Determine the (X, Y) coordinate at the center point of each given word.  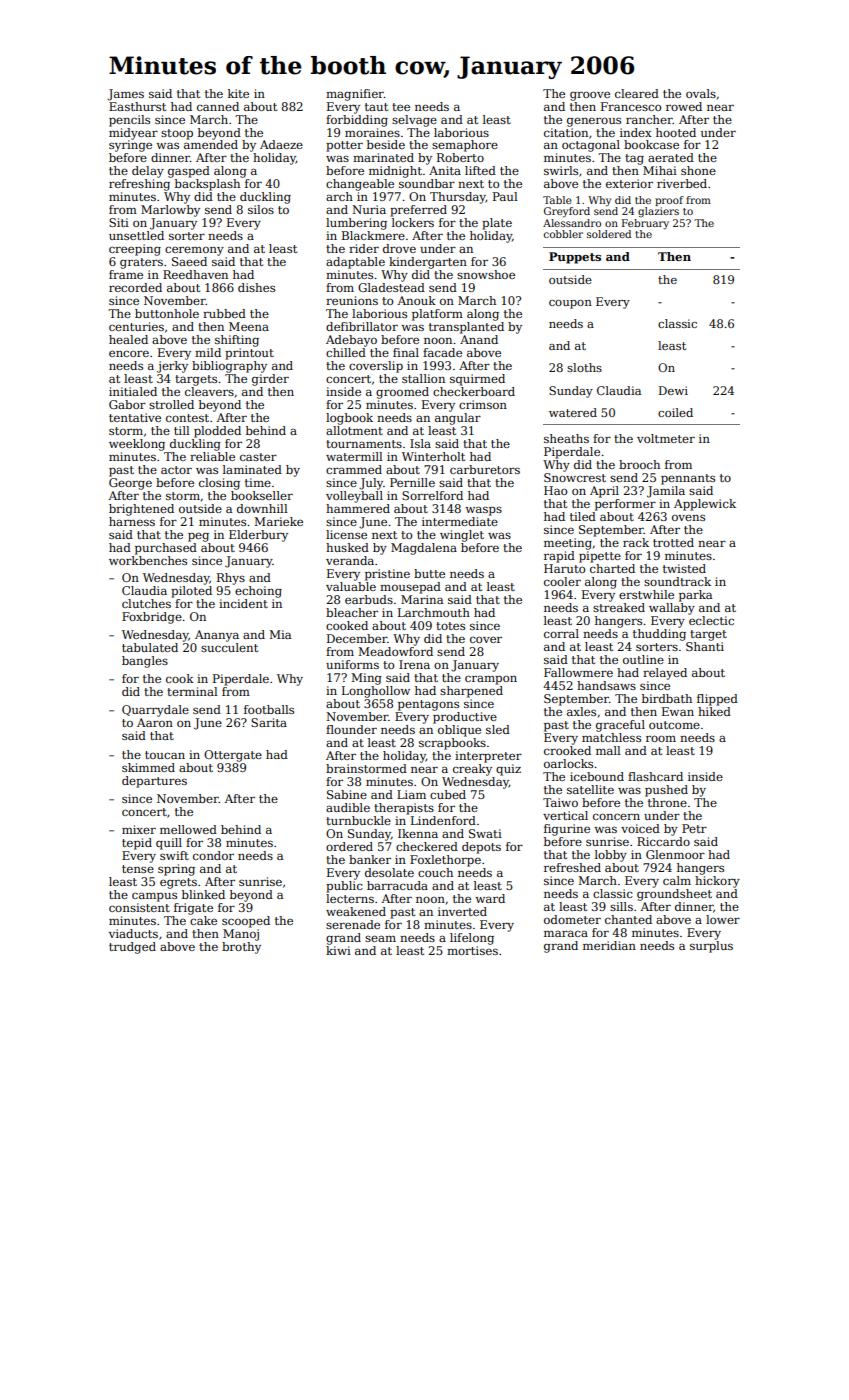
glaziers (658, 212)
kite (238, 93)
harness (132, 521)
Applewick (705, 505)
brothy (241, 948)
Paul (505, 196)
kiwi (338, 950)
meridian (609, 945)
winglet (462, 536)
